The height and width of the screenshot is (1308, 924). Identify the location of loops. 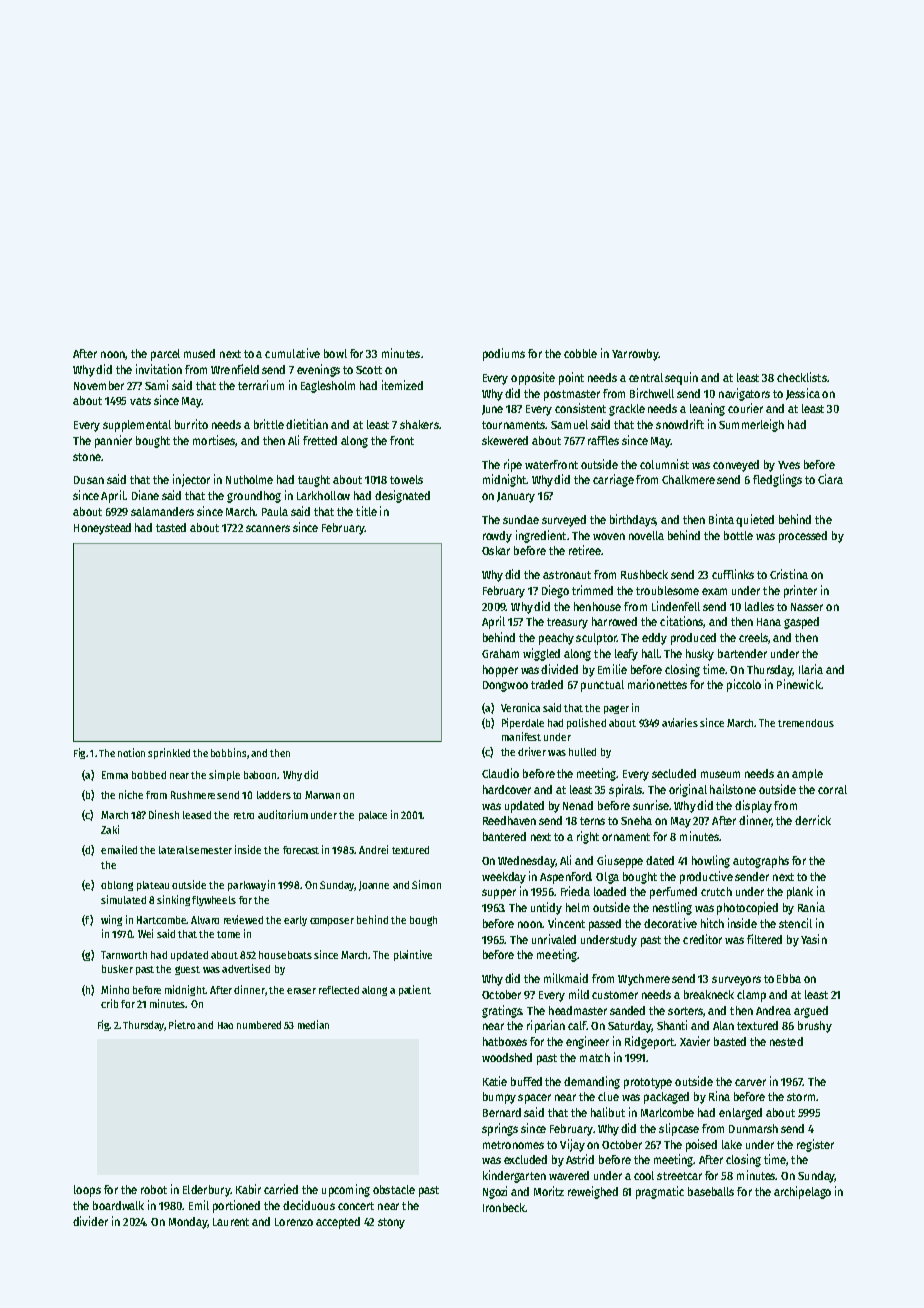
(87, 1191).
